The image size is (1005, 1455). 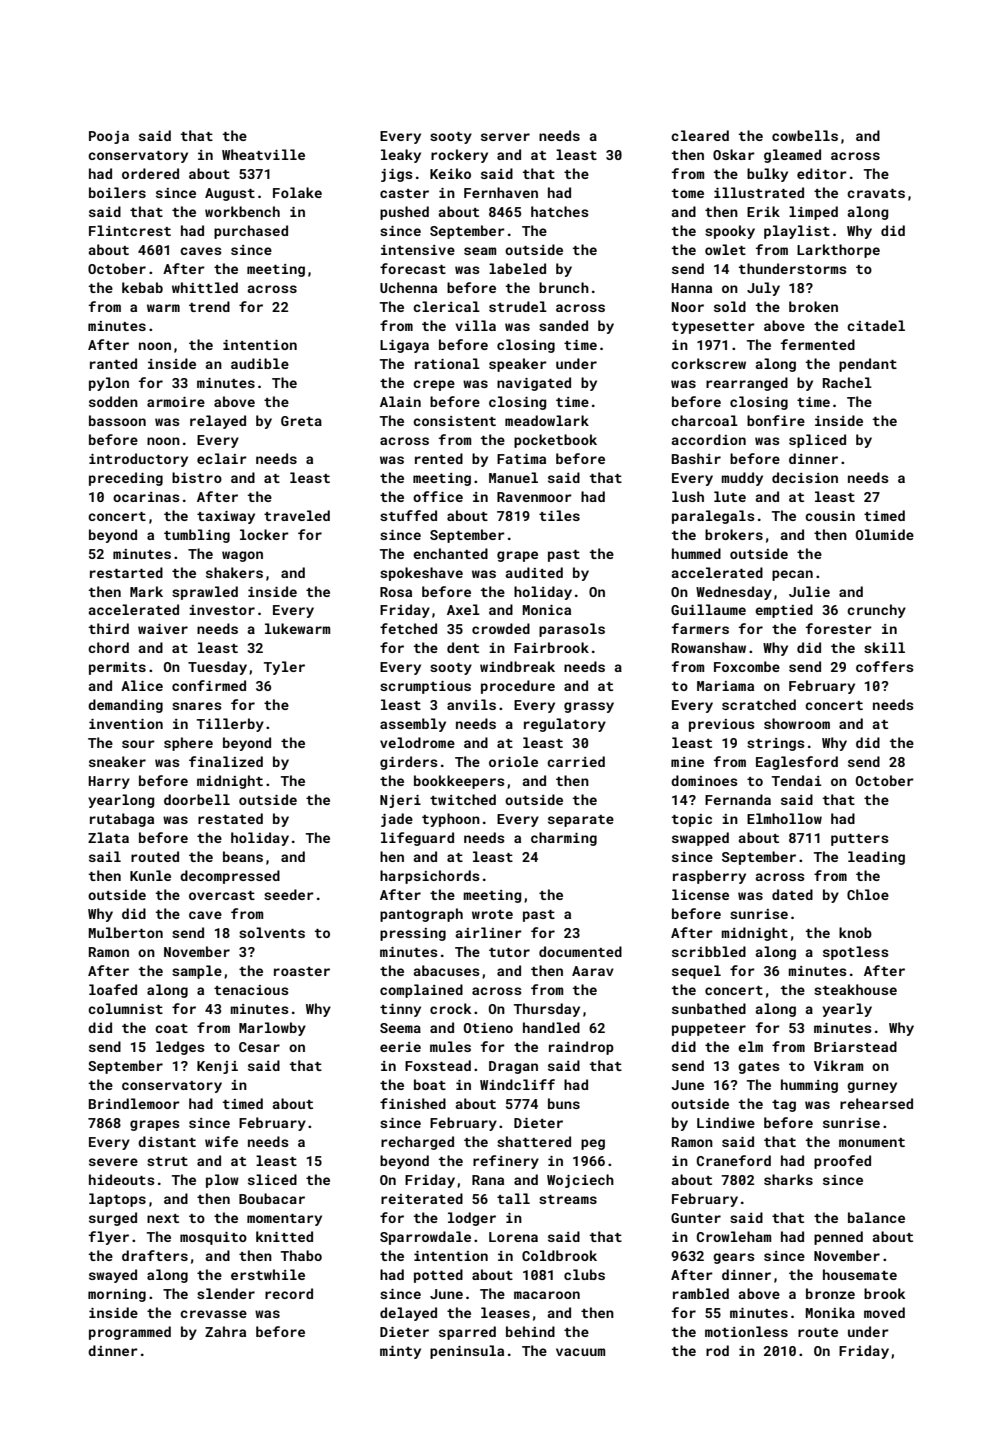 What do you see at coordinates (284, 668) in the document?
I see `Tyler` at bounding box center [284, 668].
